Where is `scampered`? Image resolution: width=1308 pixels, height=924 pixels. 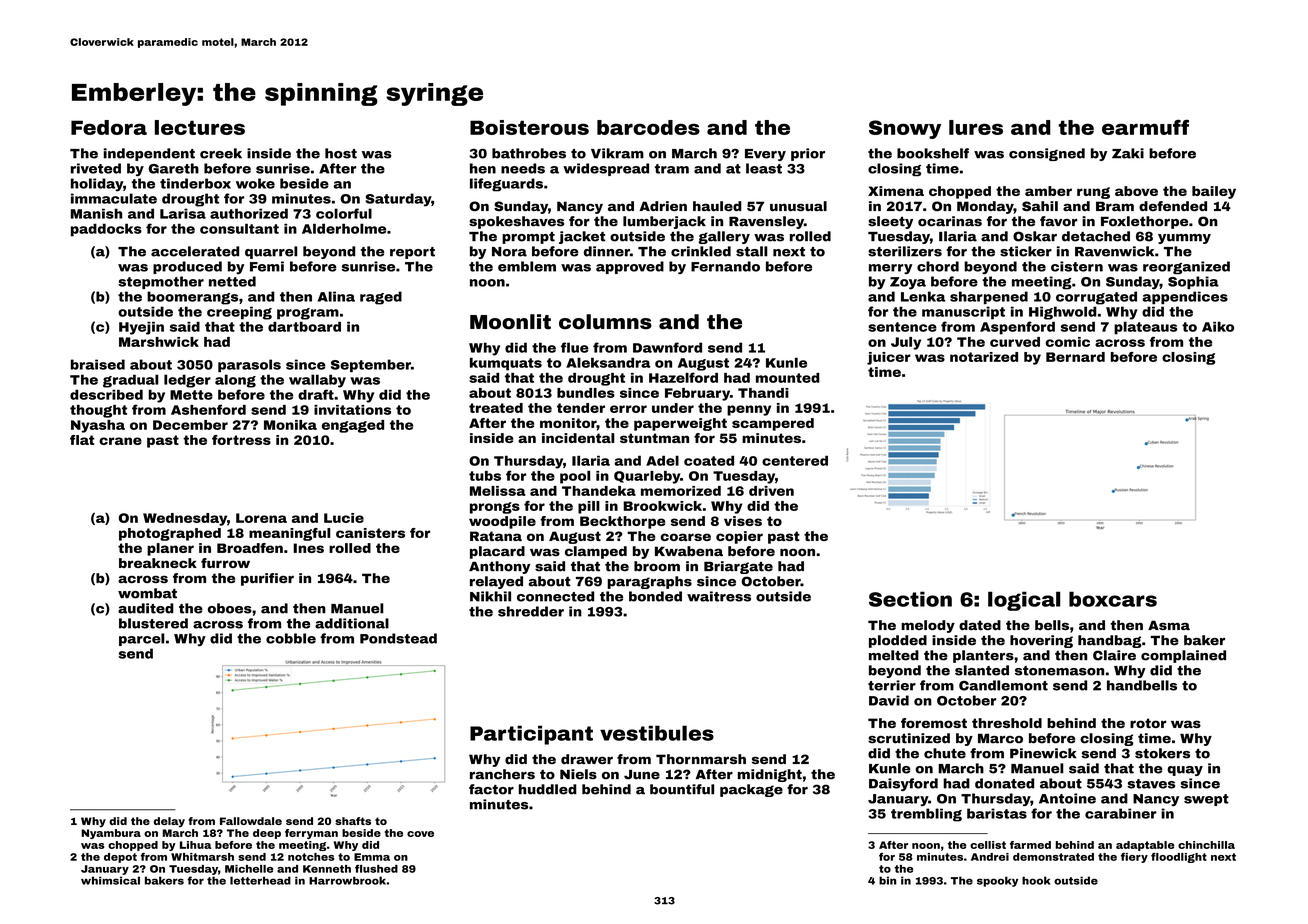
scampered is located at coordinates (773, 424).
